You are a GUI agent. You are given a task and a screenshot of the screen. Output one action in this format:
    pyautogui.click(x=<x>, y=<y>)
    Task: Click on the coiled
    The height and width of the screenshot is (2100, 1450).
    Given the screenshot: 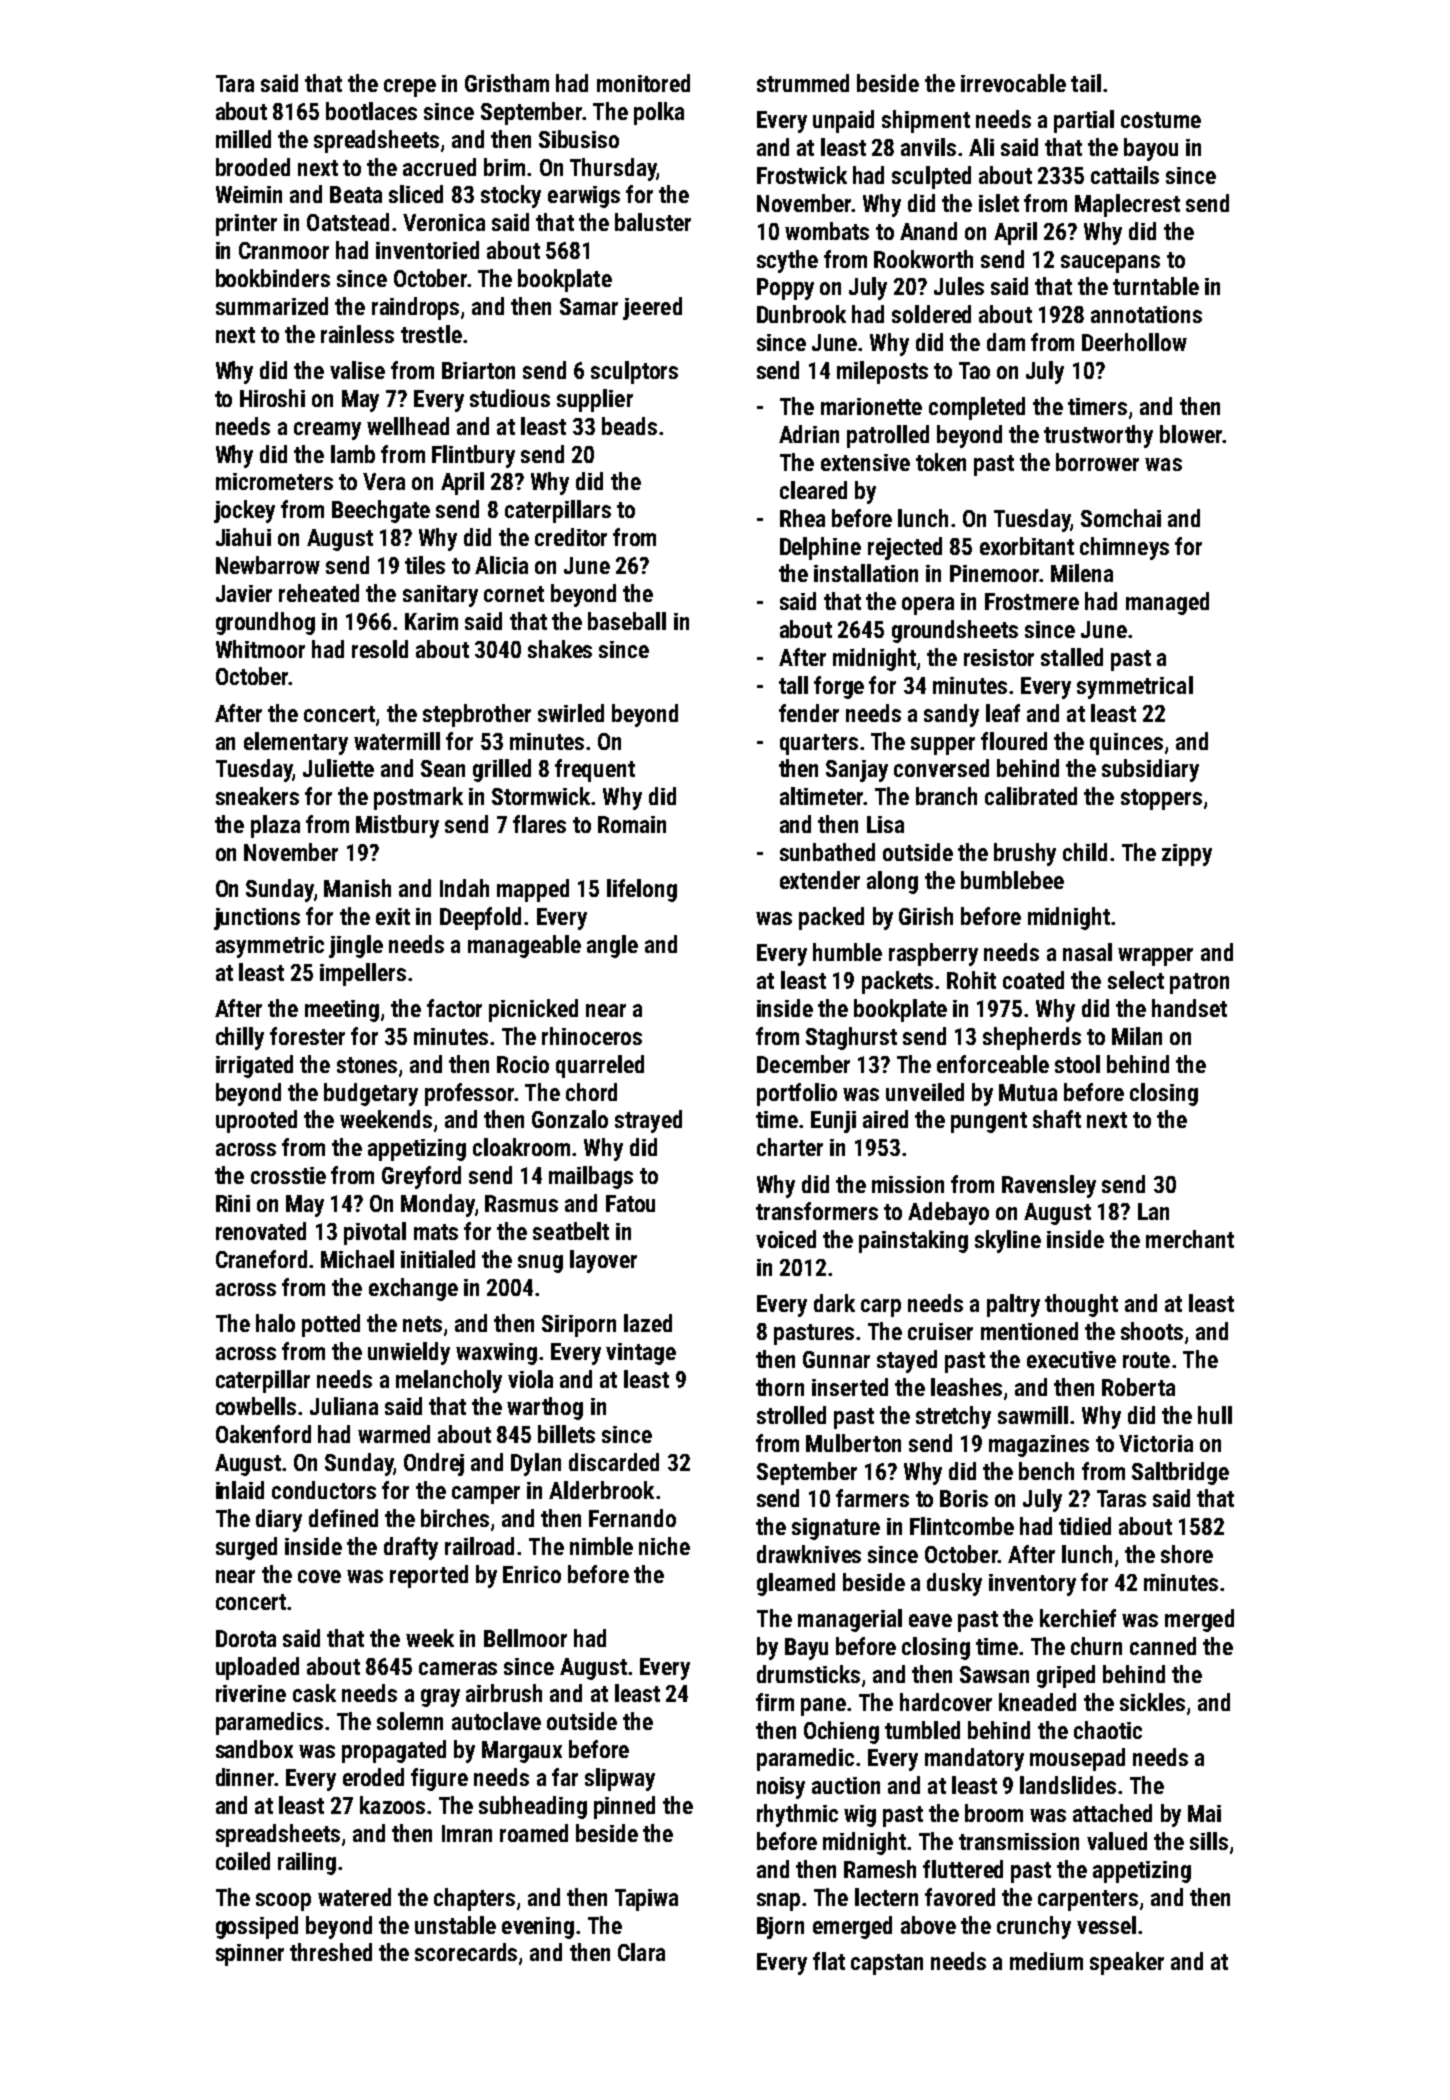 What is the action you would take?
    pyautogui.click(x=243, y=1861)
